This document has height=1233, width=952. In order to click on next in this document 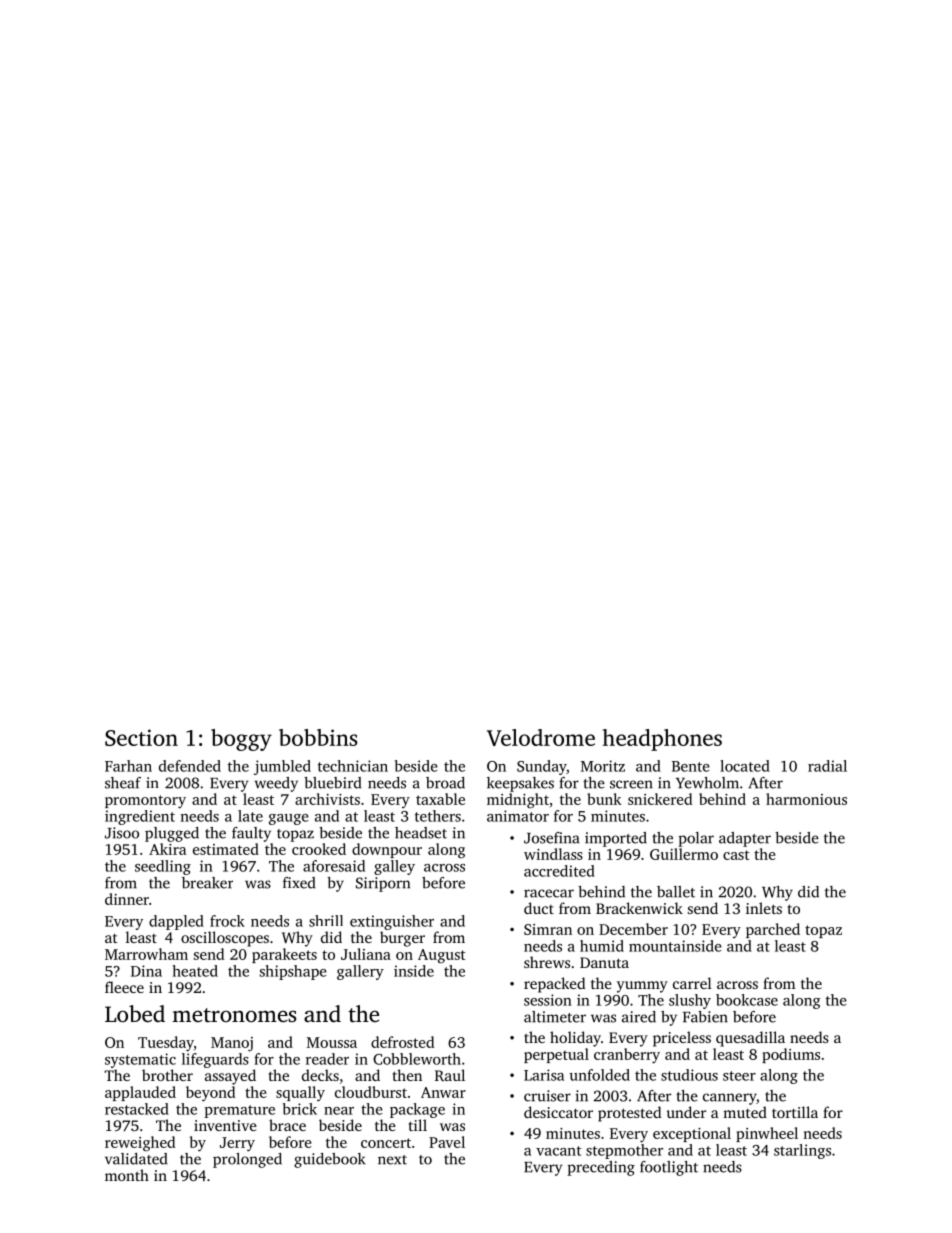, I will do `click(392, 1160)`.
